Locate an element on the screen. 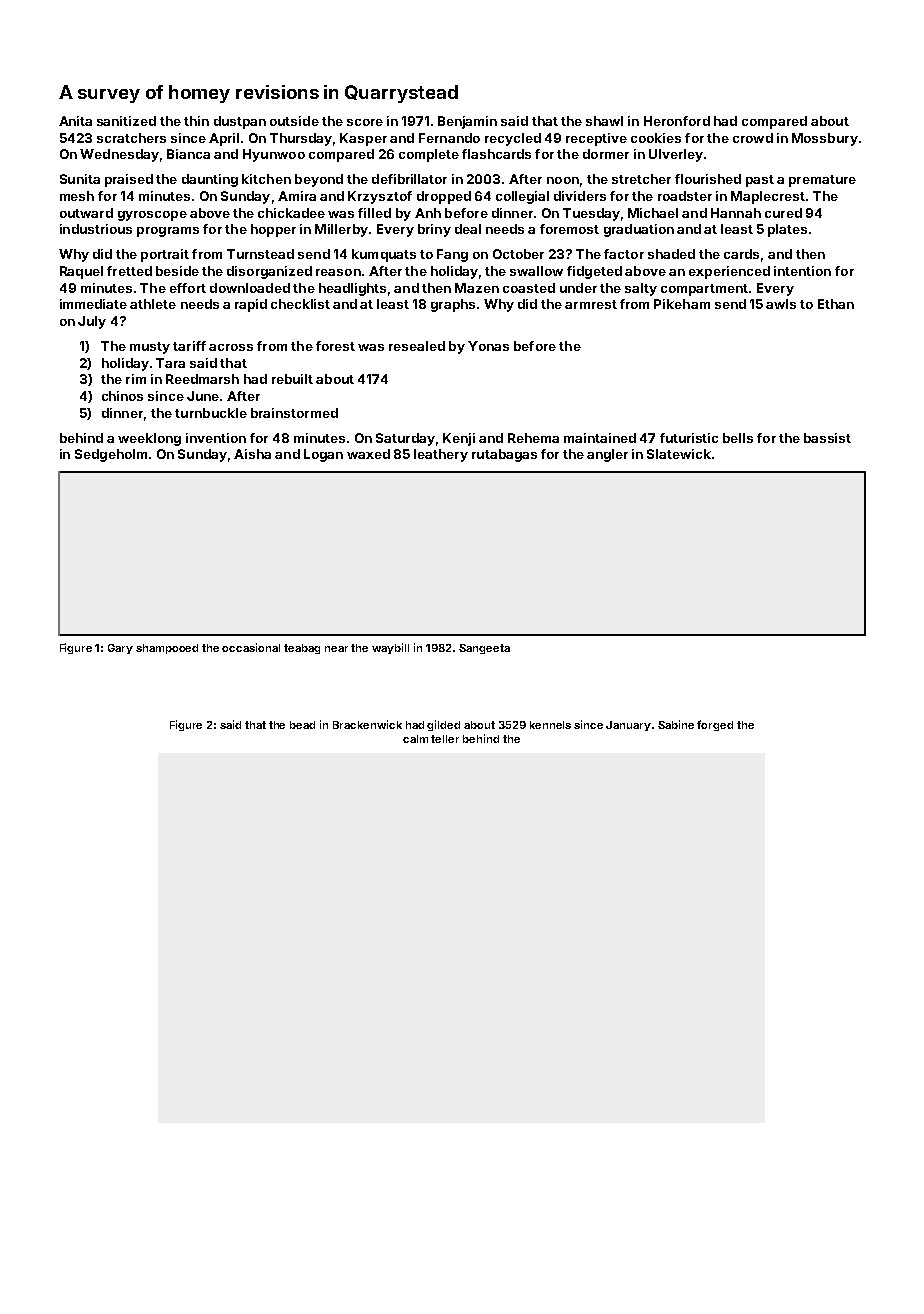  rim is located at coordinates (136, 379).
